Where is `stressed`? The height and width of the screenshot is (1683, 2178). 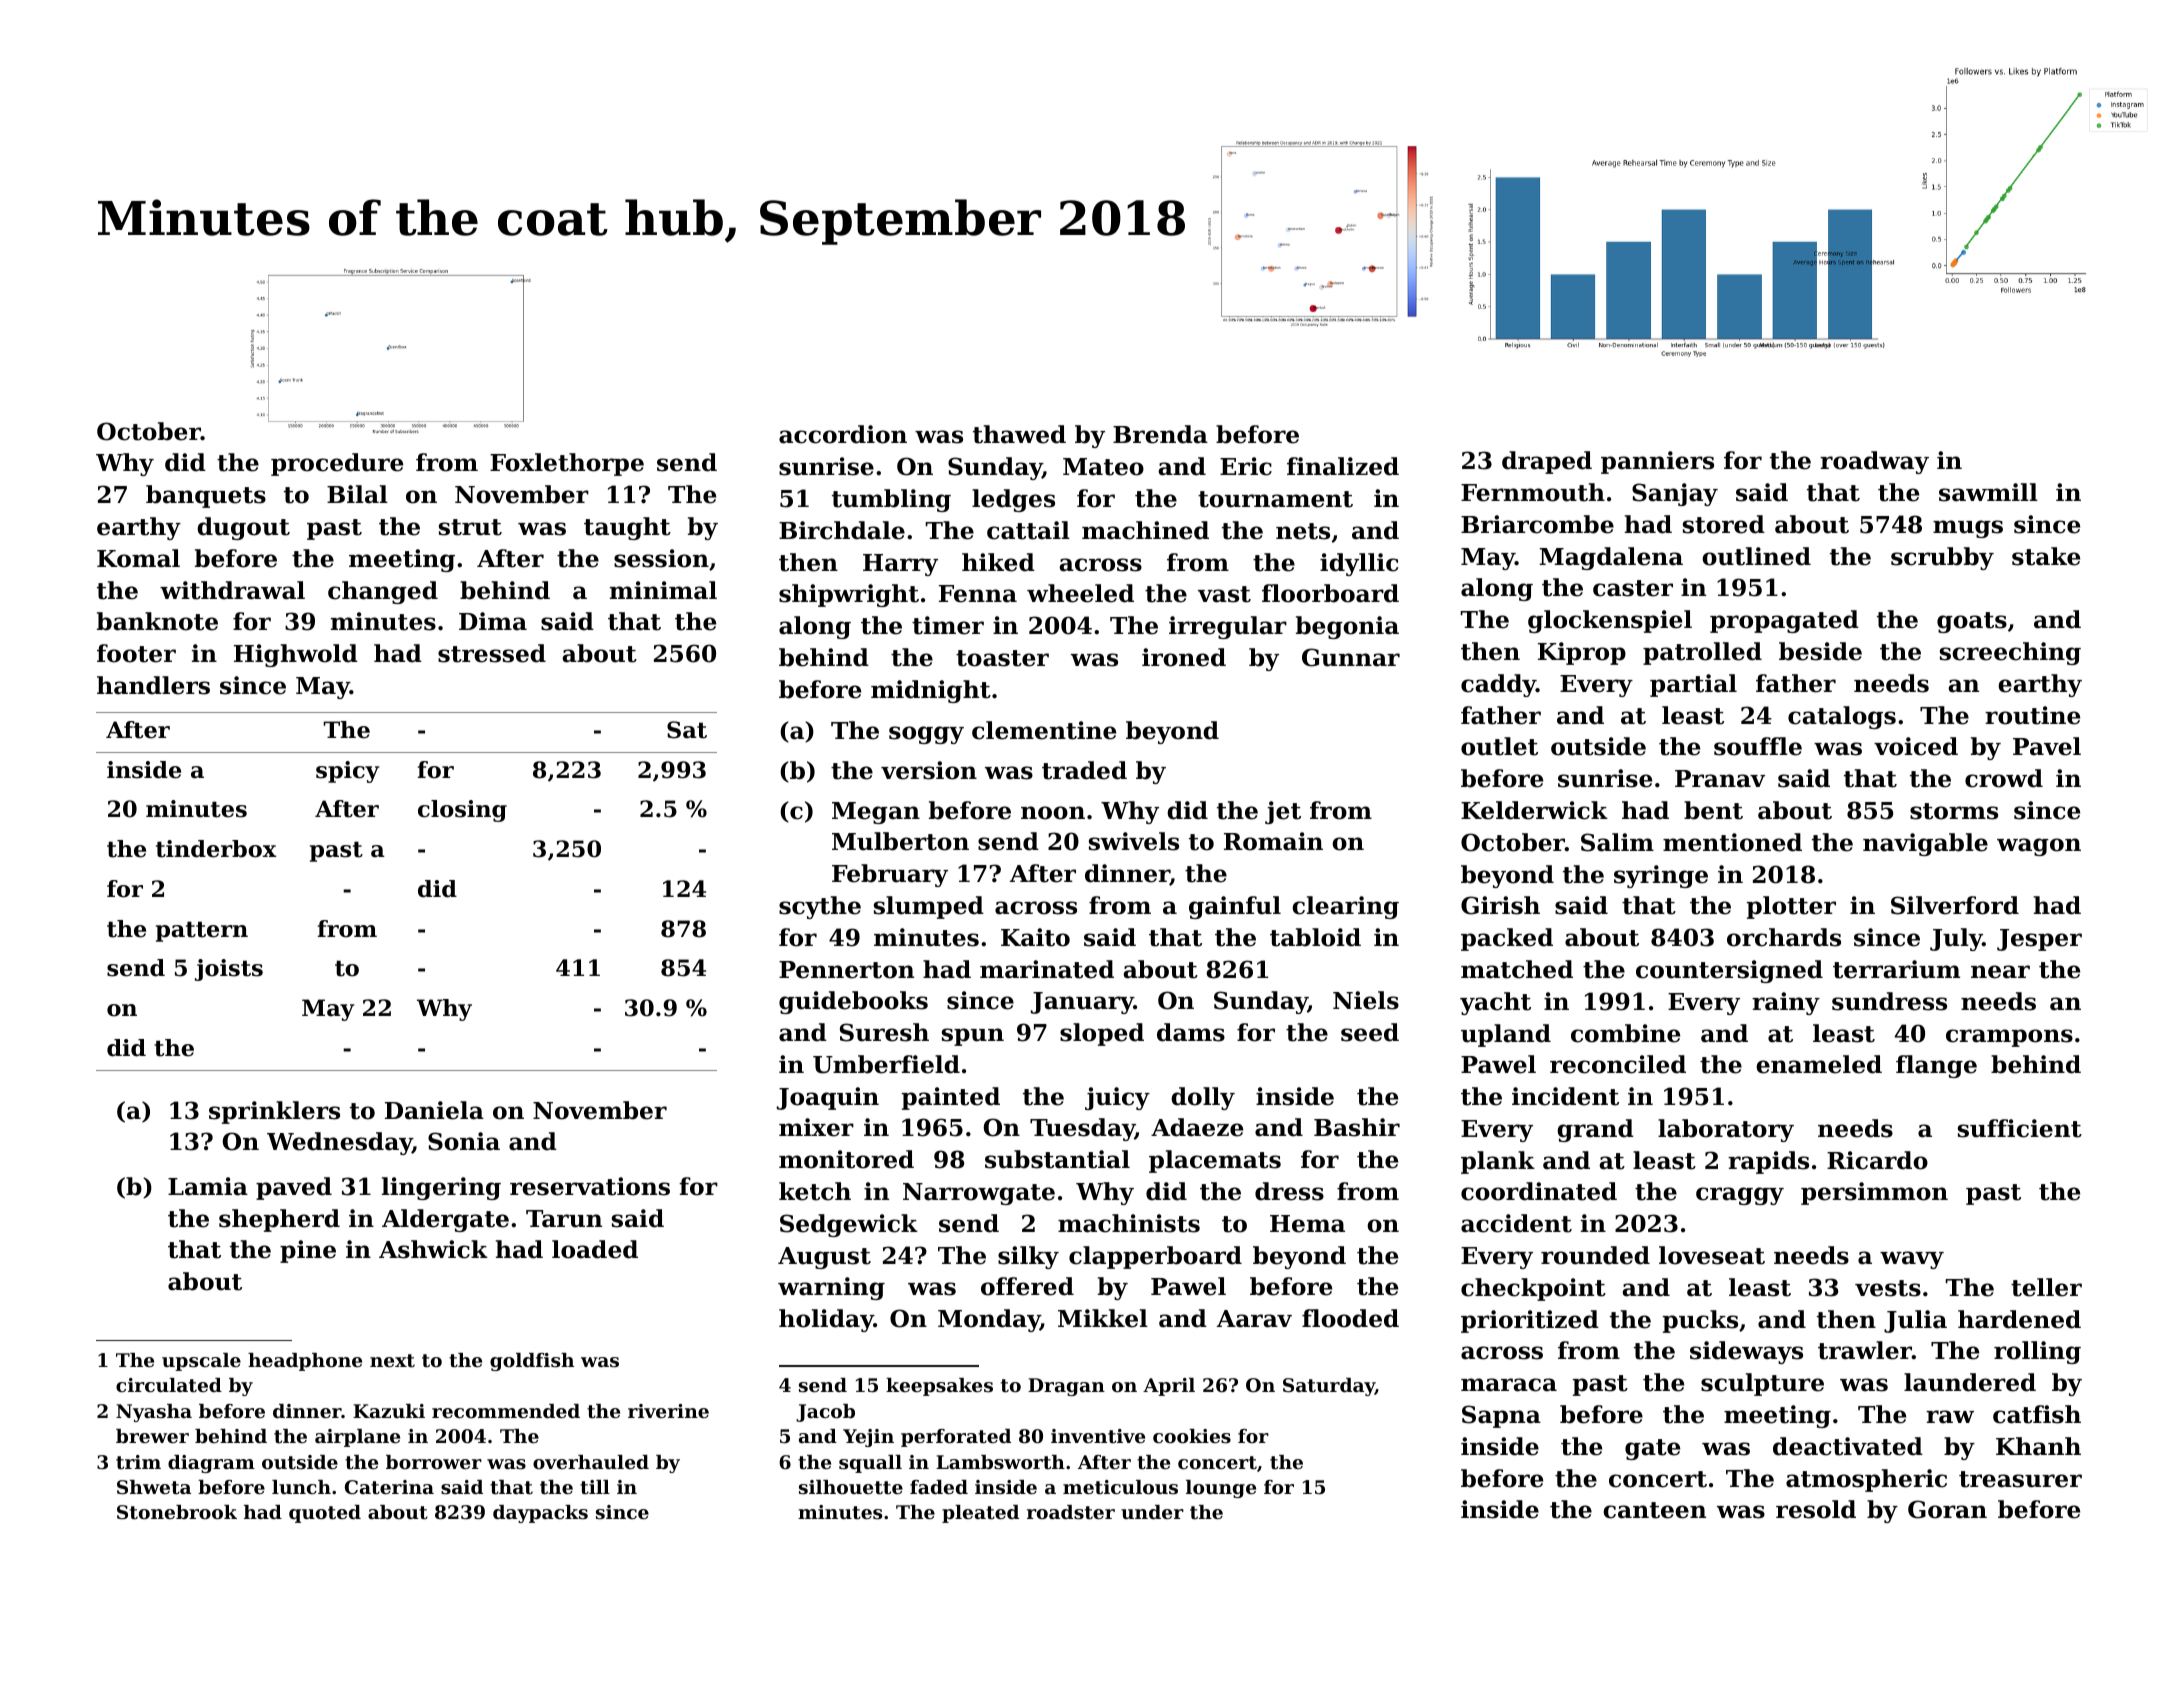
stressed is located at coordinates (492, 653).
